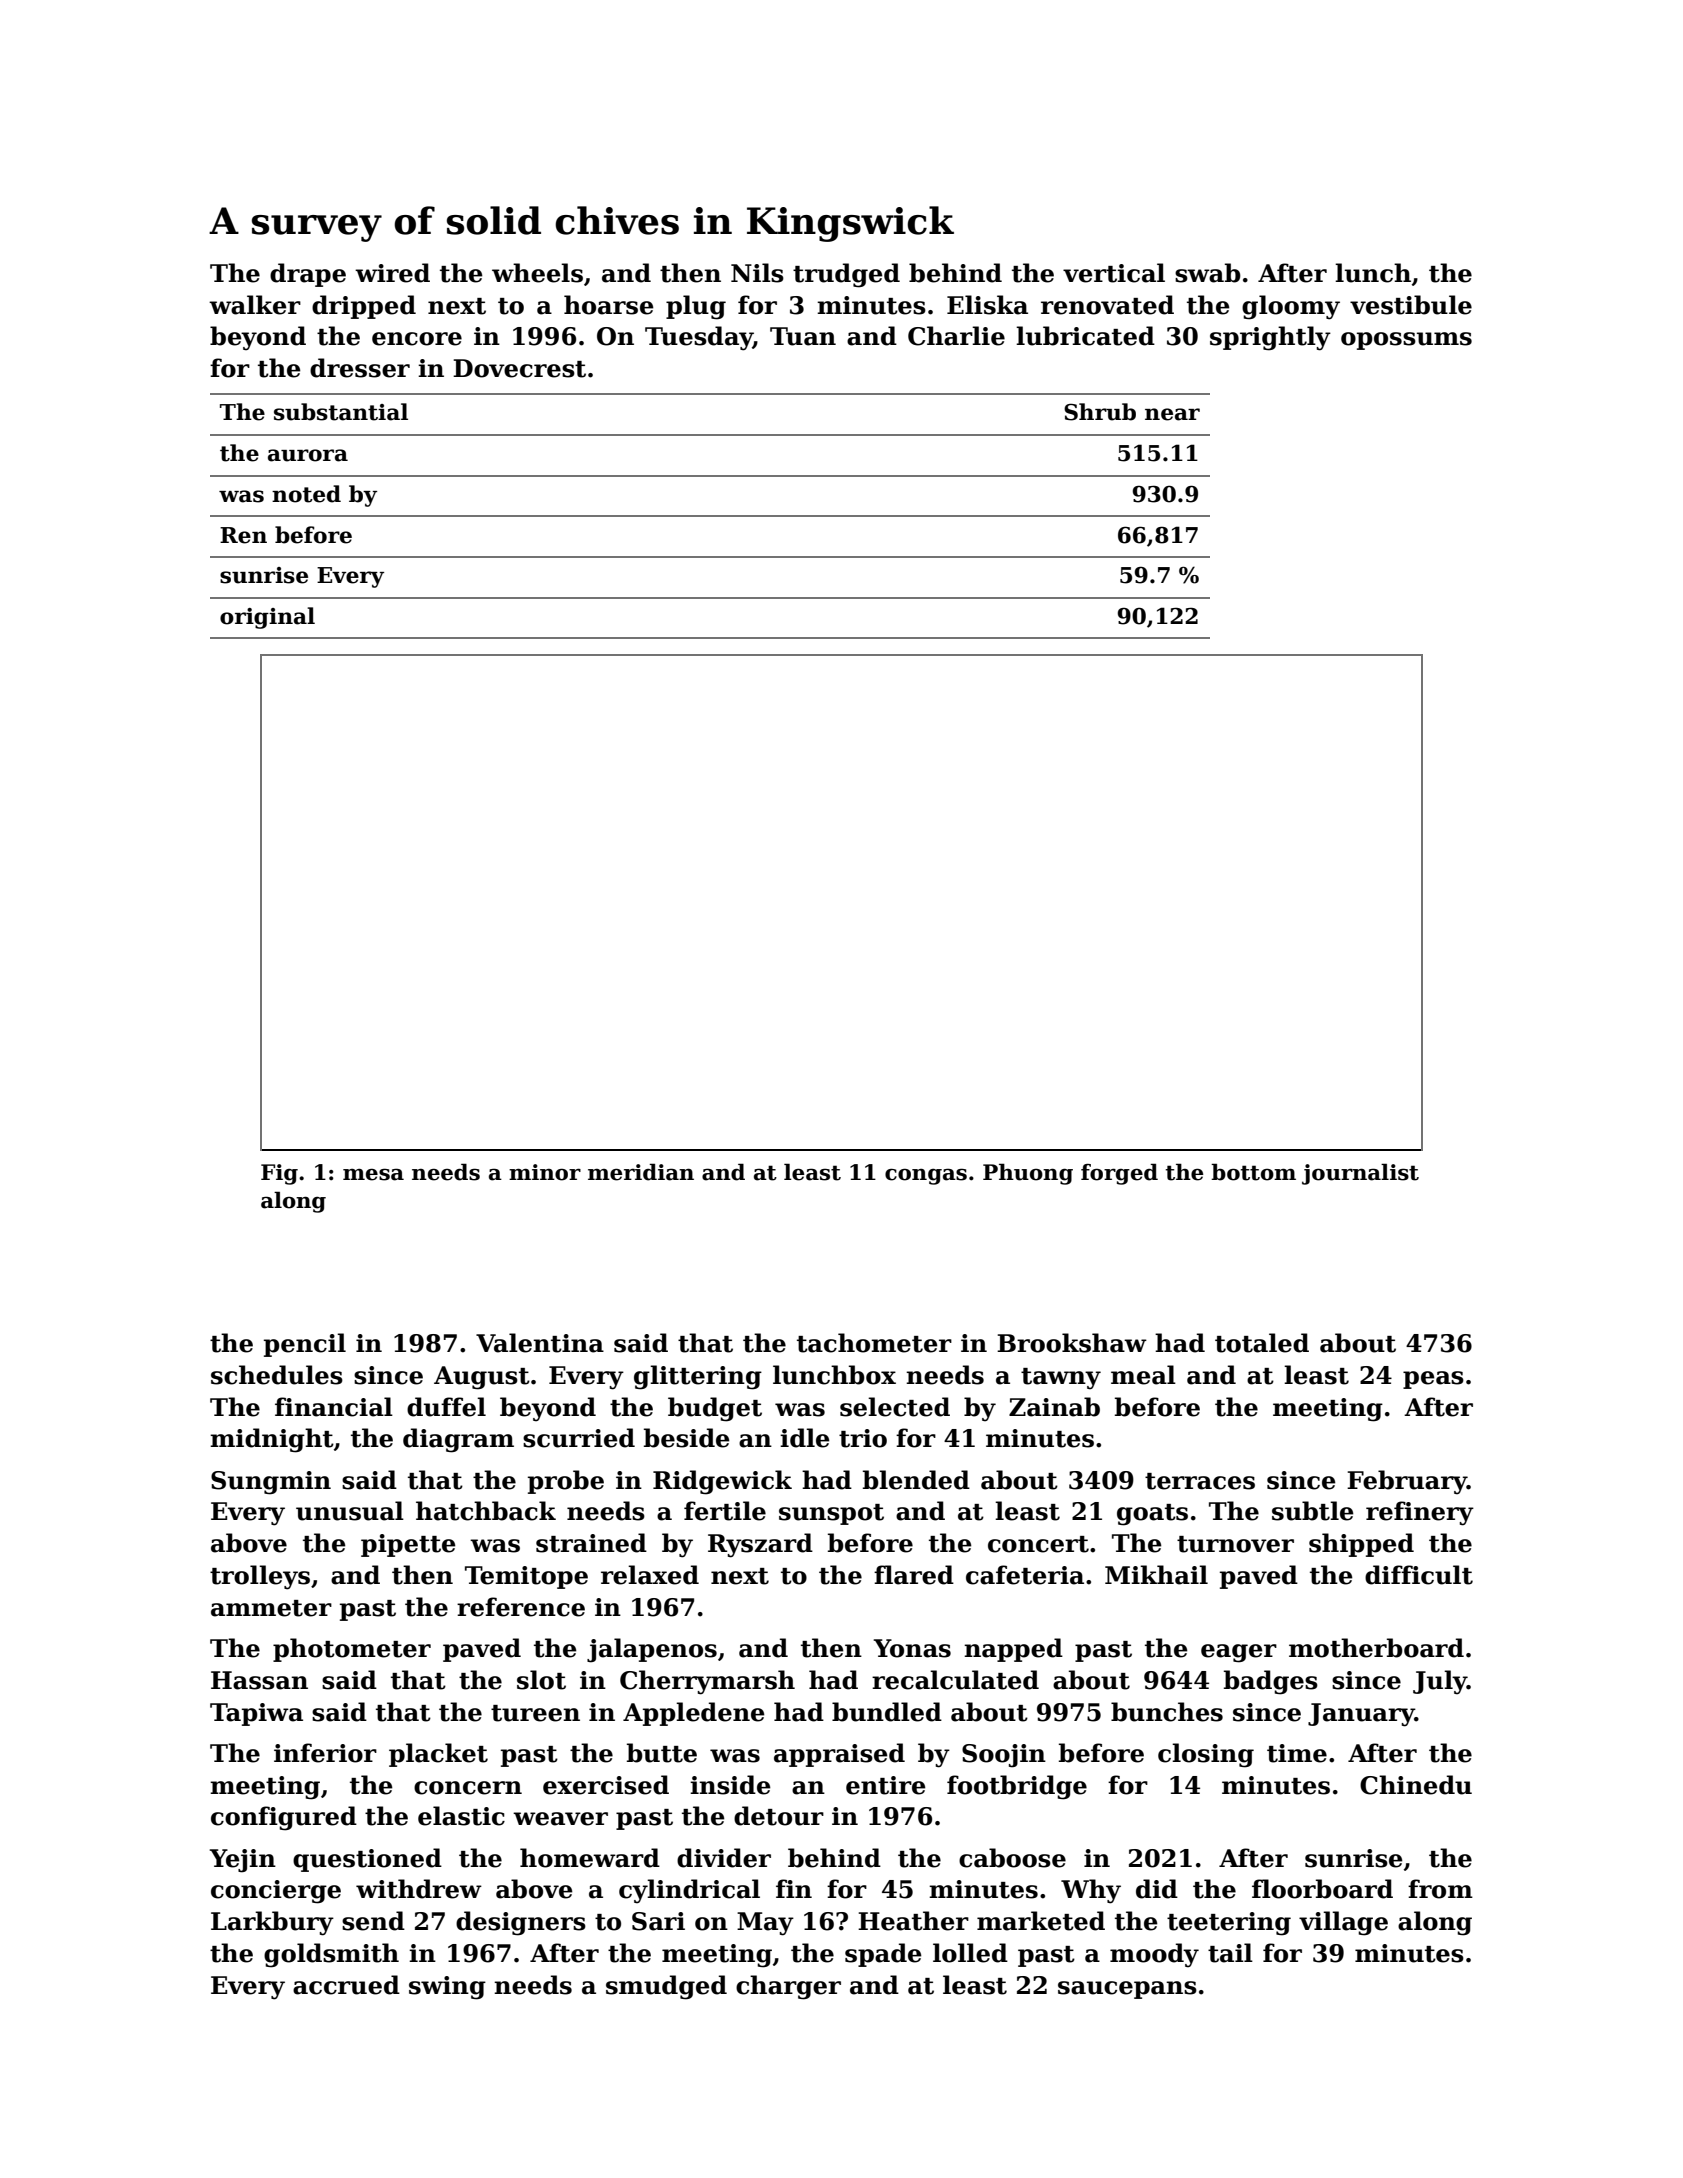 The height and width of the document is (2178, 1683). Describe the element at coordinates (666, 1987) in the document. I see `smudged` at that location.
